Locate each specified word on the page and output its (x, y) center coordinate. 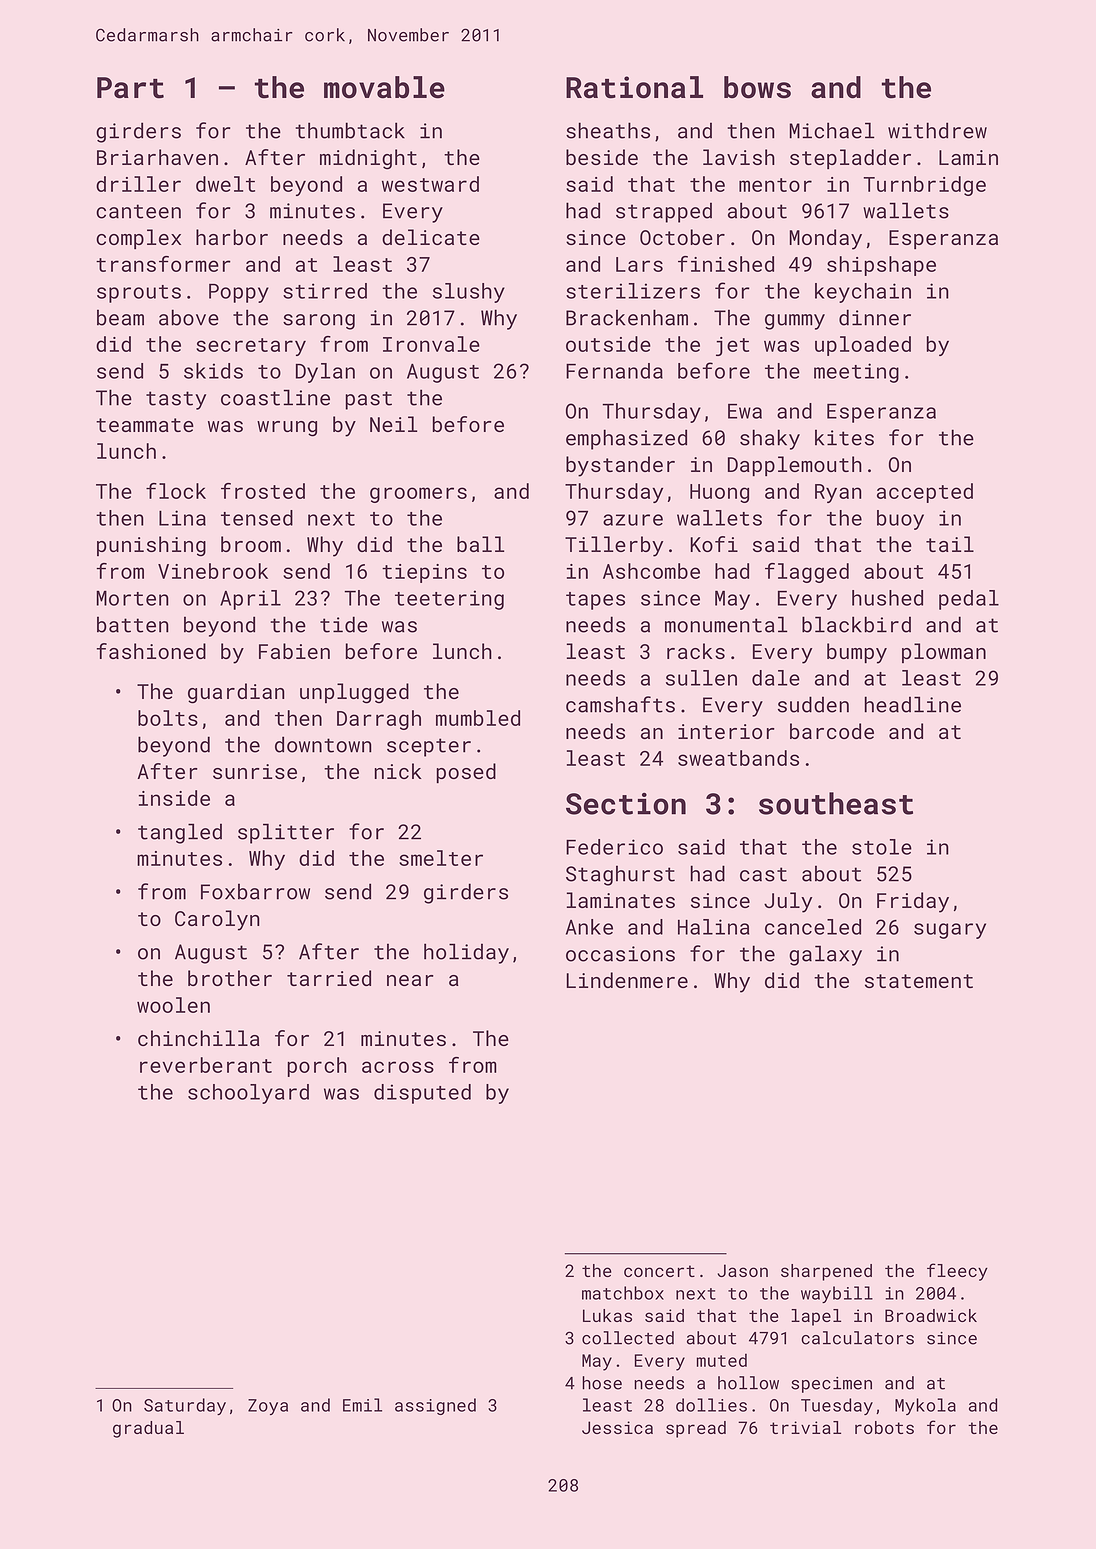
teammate (145, 425)
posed (466, 773)
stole (882, 847)
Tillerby (614, 546)
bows (757, 87)
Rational (634, 87)
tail (950, 544)
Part (130, 88)
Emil (362, 1405)
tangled (180, 833)
